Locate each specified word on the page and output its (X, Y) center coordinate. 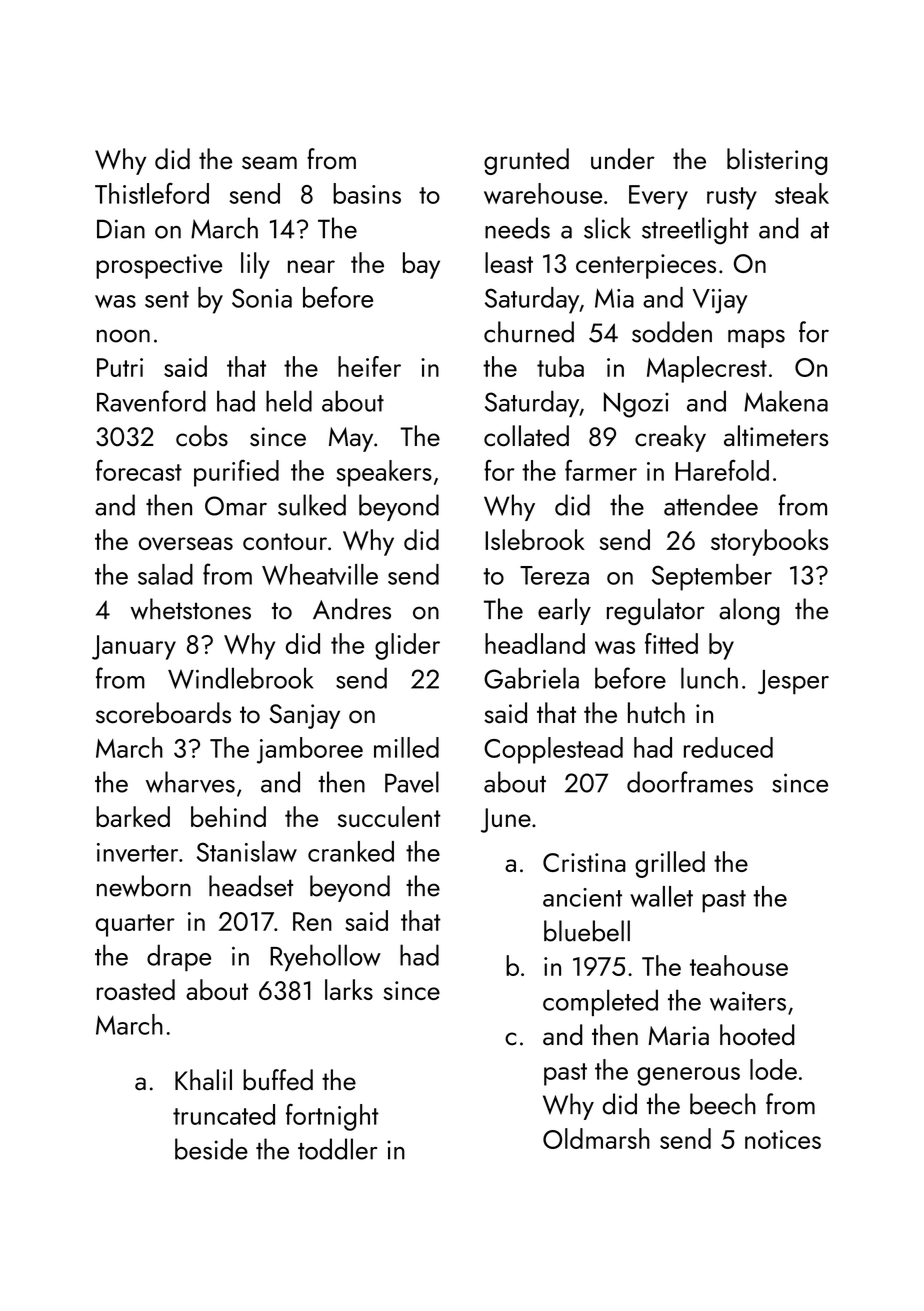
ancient (582, 897)
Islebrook (535, 539)
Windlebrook (240, 678)
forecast (139, 470)
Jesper (793, 682)
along (749, 611)
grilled (670, 864)
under (623, 159)
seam (269, 163)
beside (211, 1149)
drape (179, 957)
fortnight (332, 1117)
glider (407, 646)
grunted (526, 161)
